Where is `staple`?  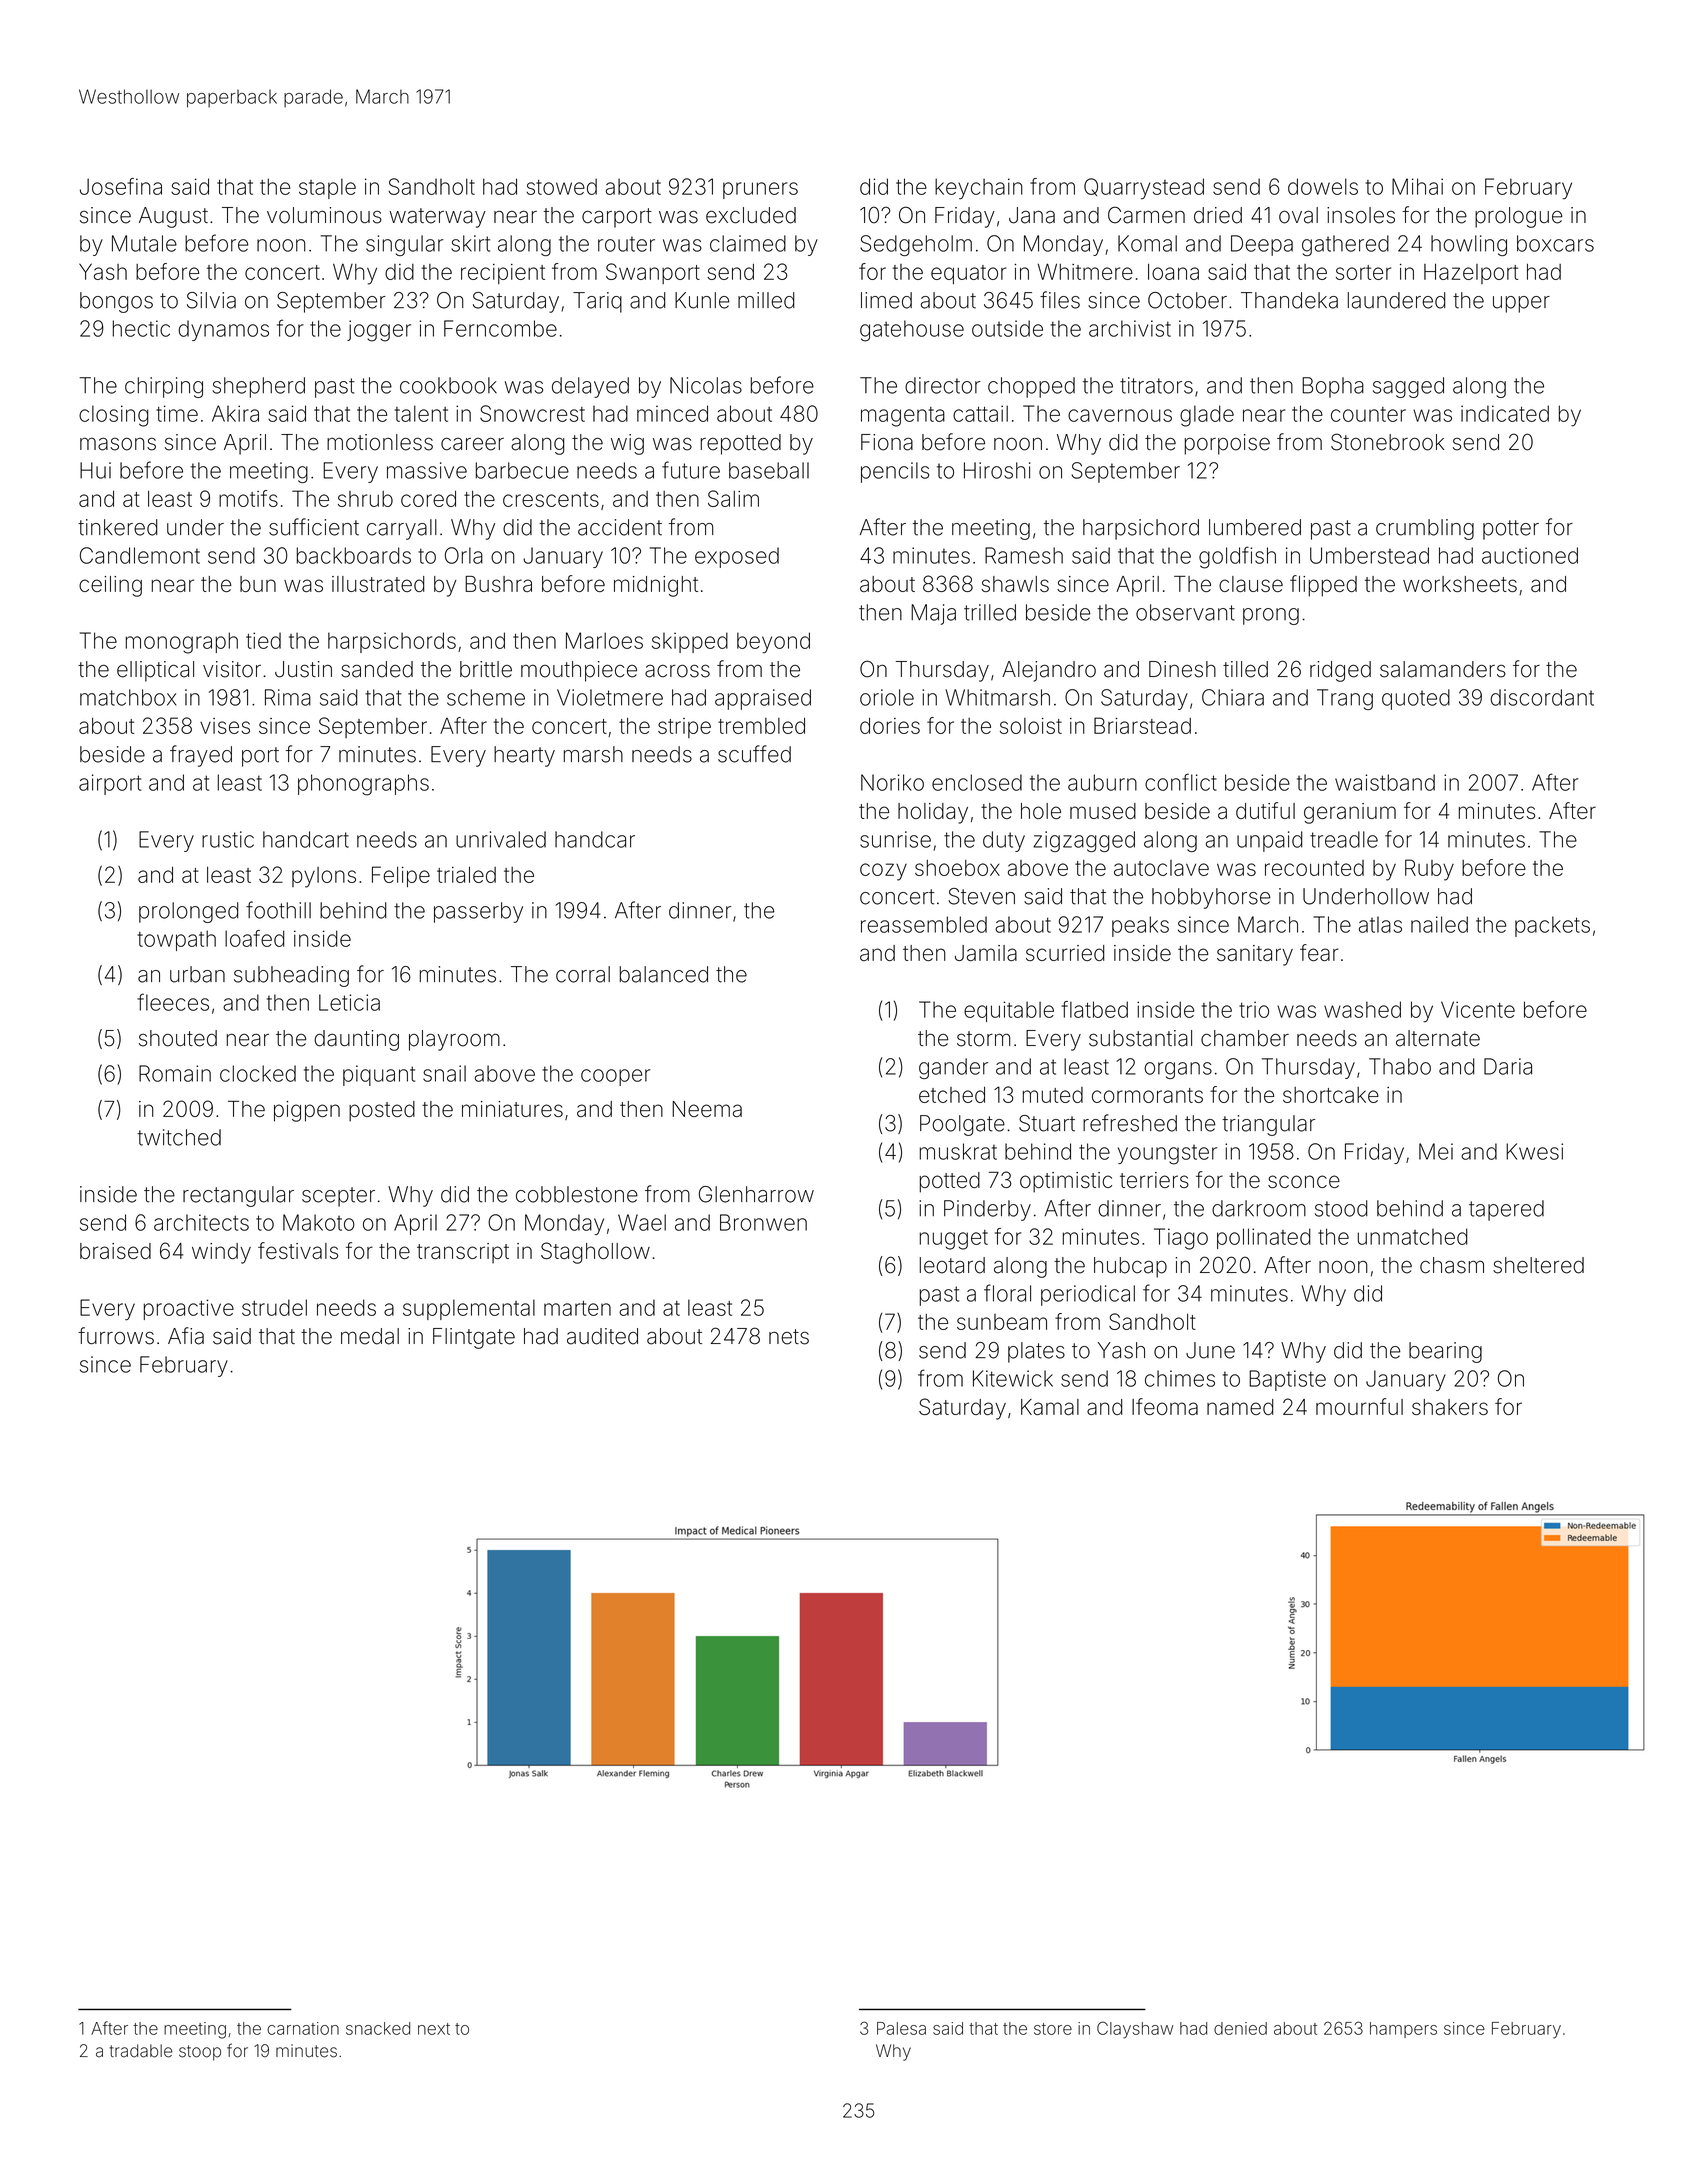
staple is located at coordinates (327, 188).
